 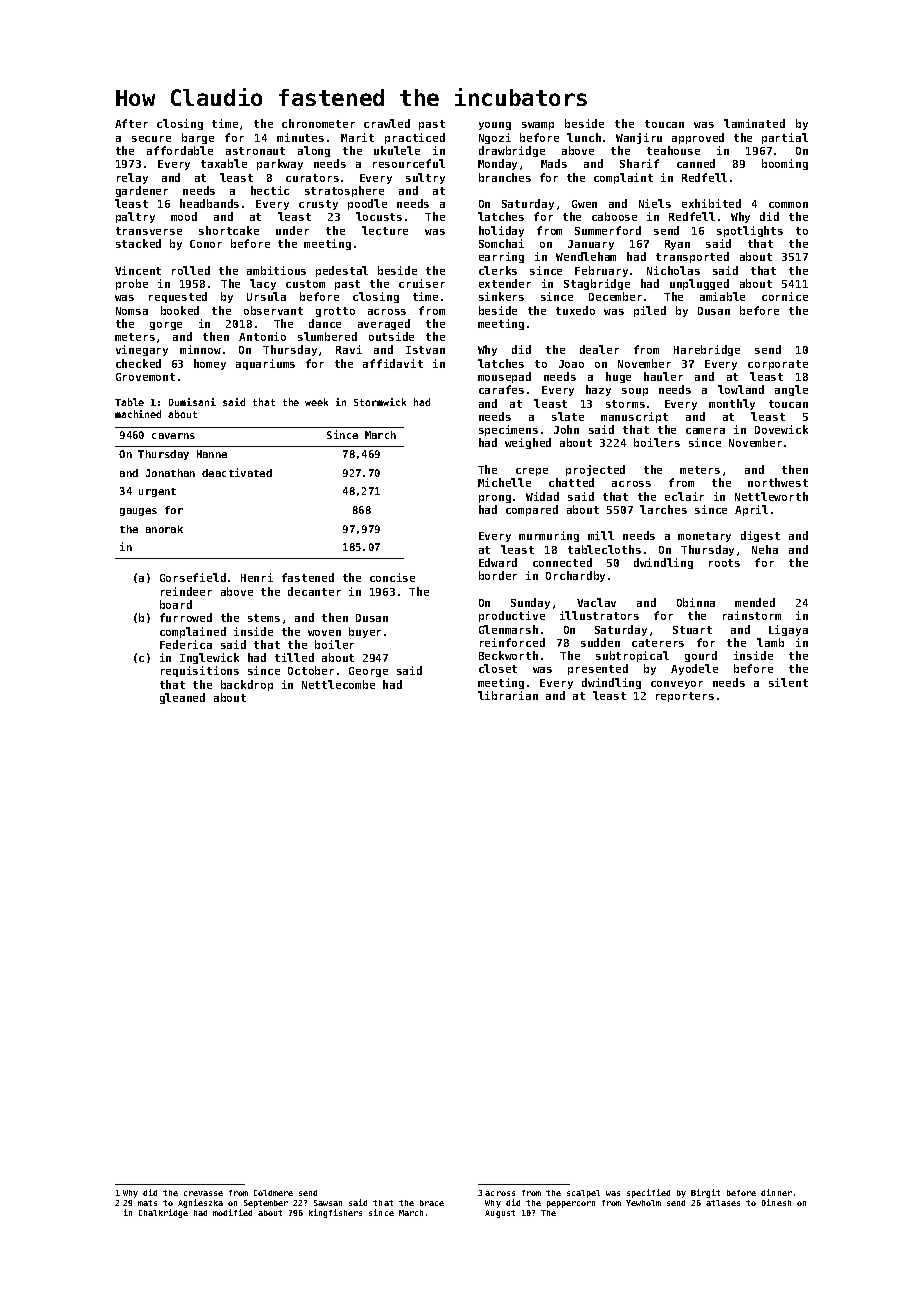 I want to click on August, so click(x=500, y=1214).
